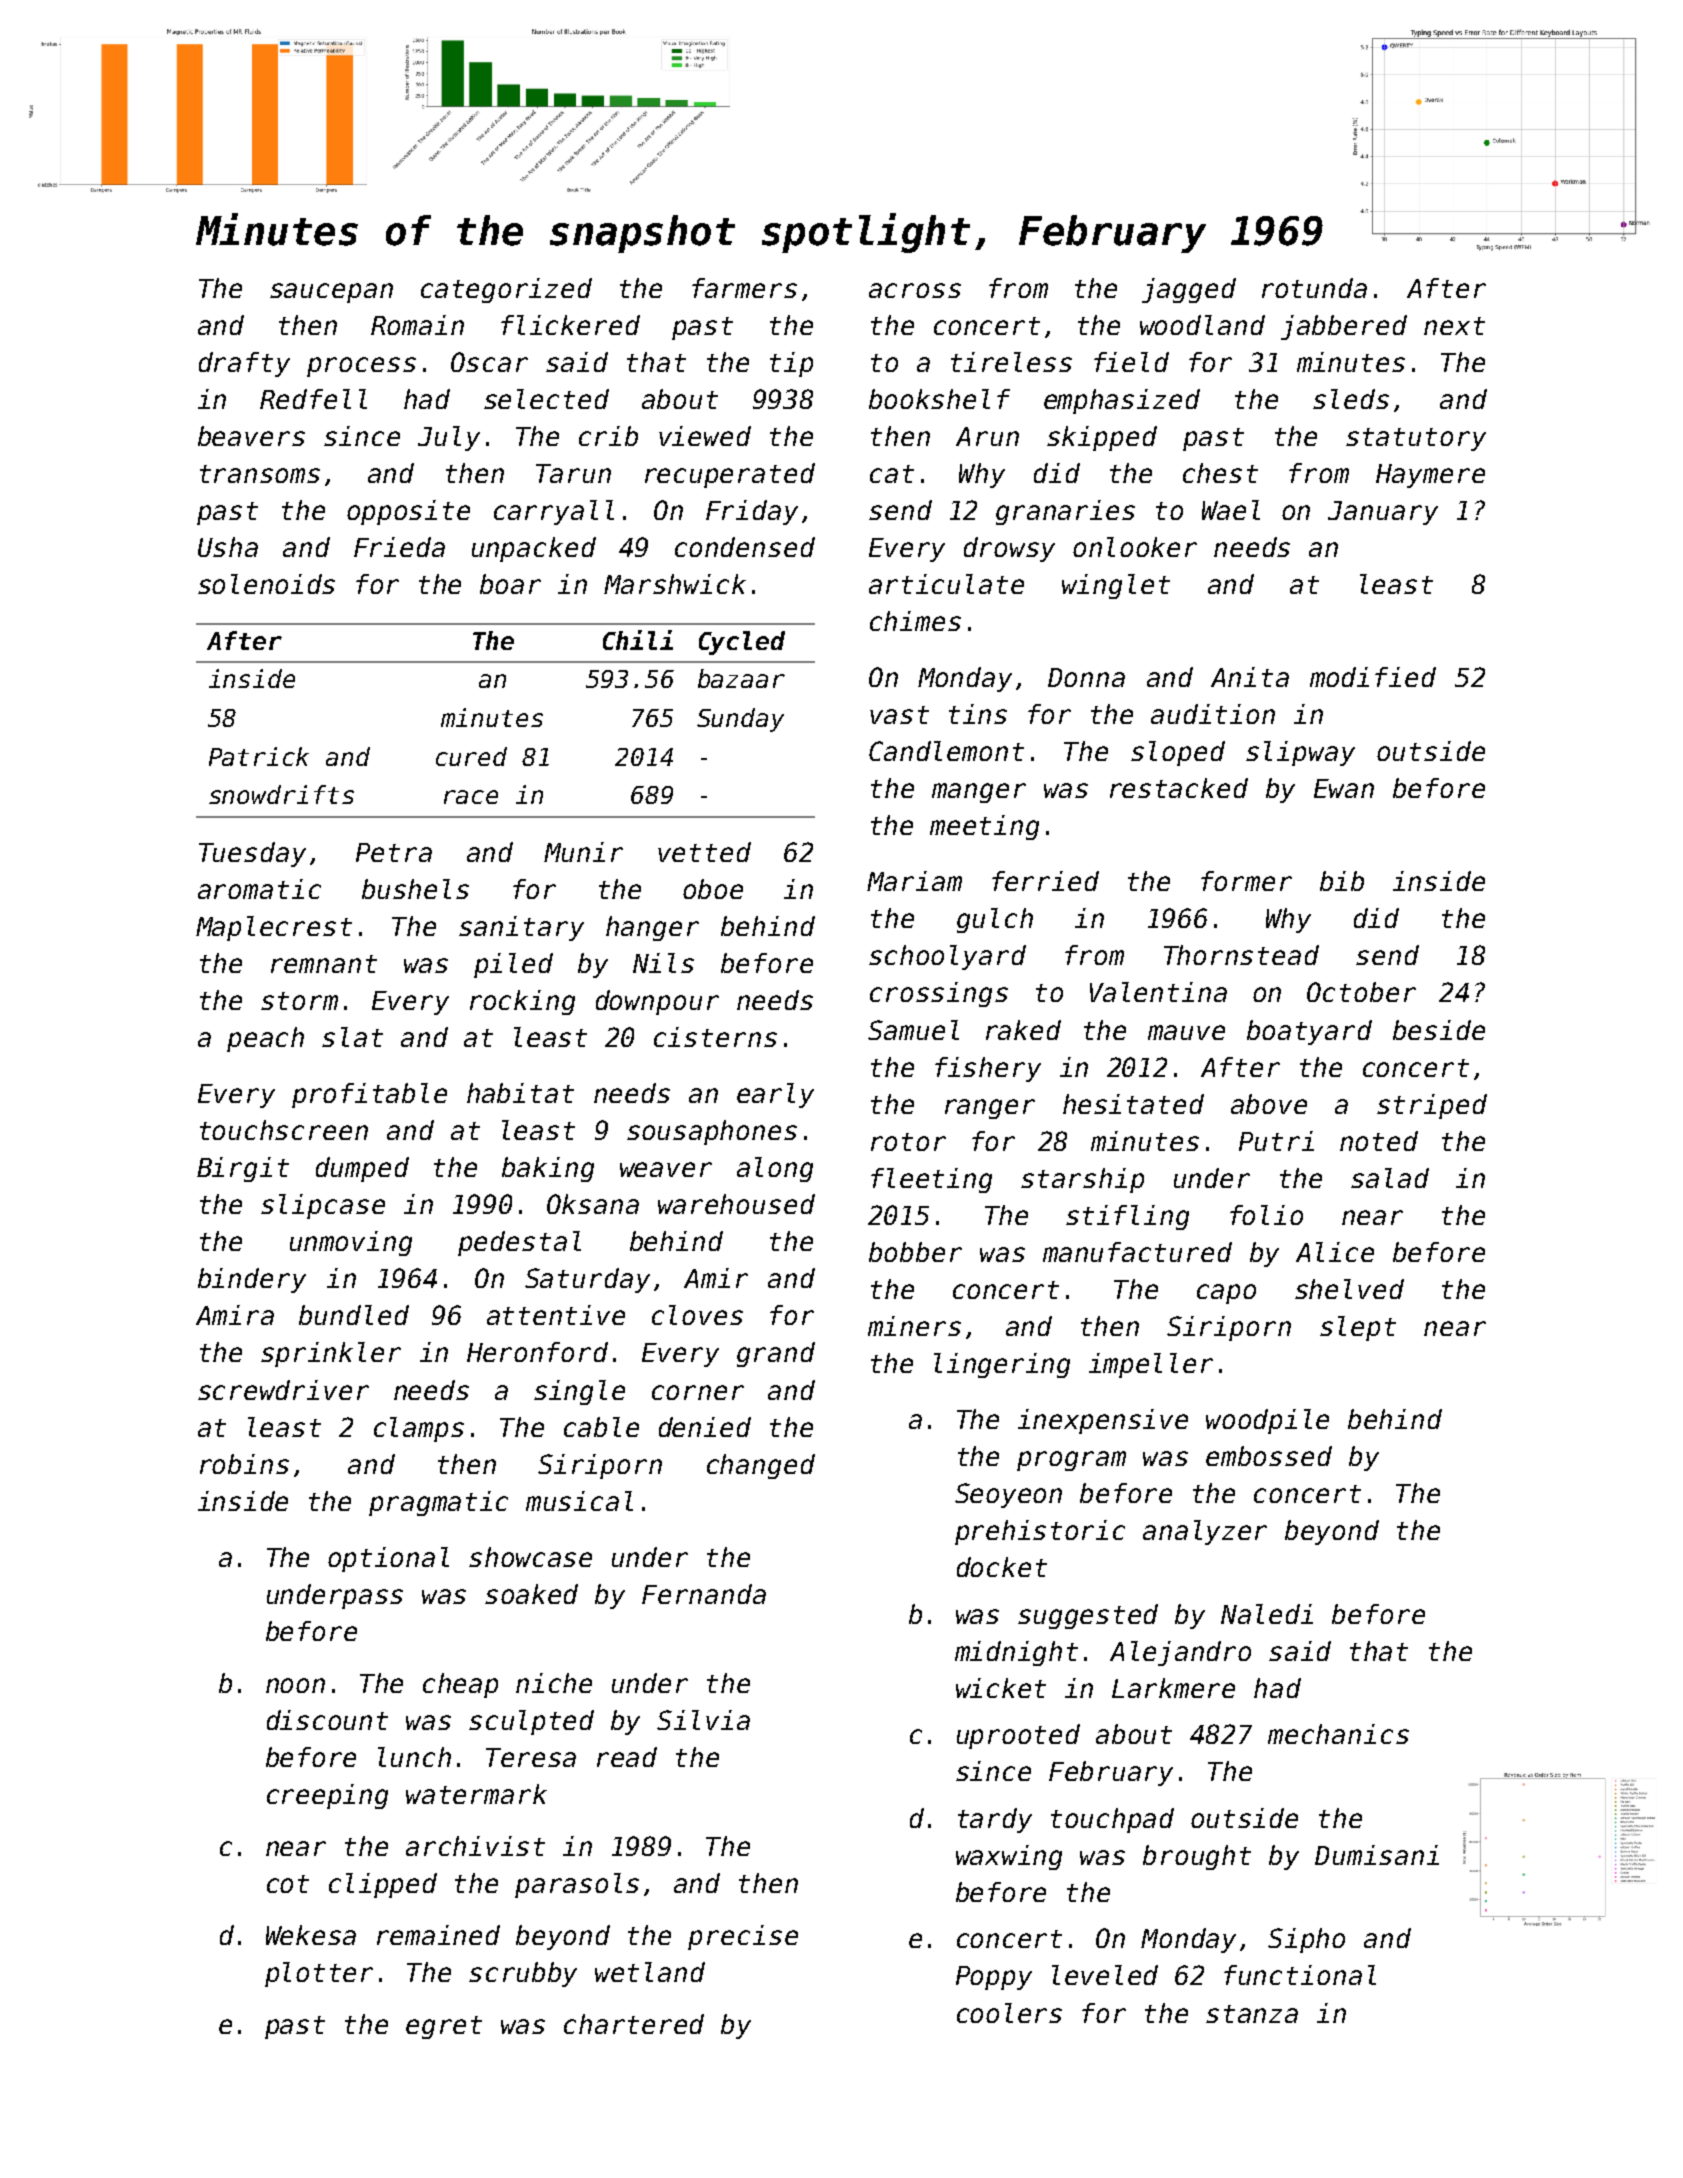 The height and width of the page is (2178, 1683). What do you see at coordinates (775, 1095) in the page?
I see `early` at bounding box center [775, 1095].
